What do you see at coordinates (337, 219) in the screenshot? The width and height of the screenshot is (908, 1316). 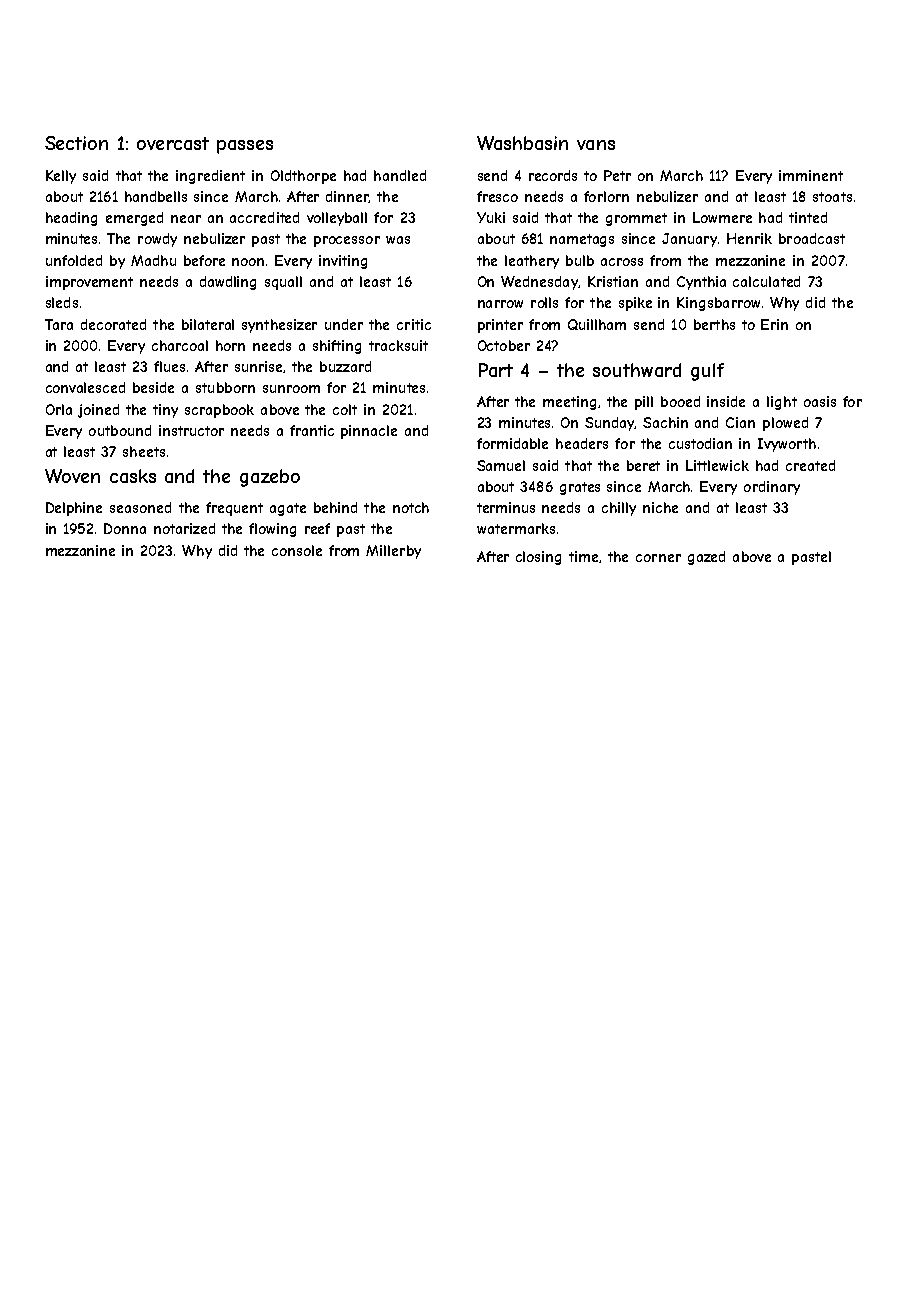 I see `volleyball` at bounding box center [337, 219].
